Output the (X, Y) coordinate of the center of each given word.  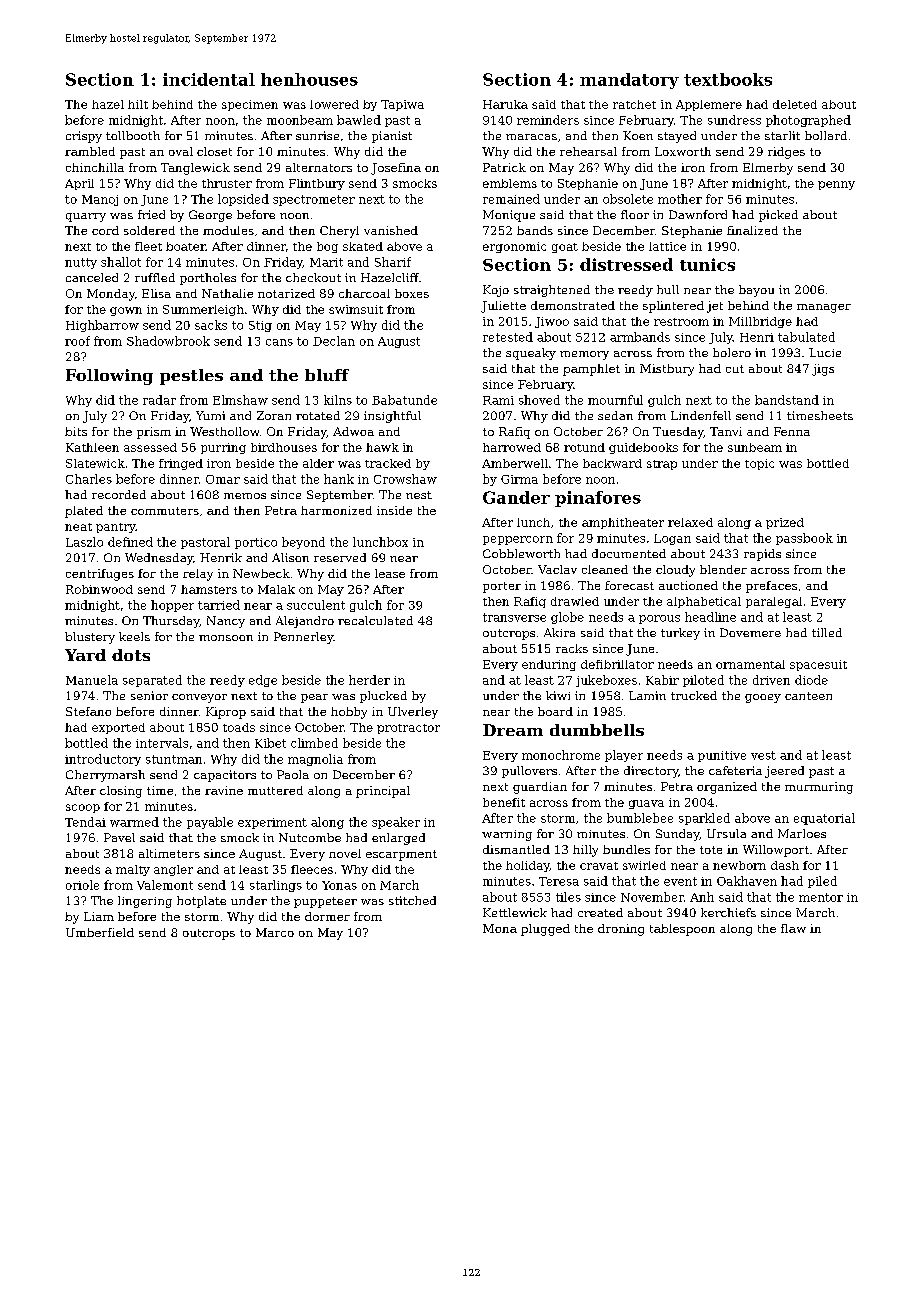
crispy (84, 137)
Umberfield (100, 932)
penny (836, 185)
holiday (528, 866)
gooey (763, 698)
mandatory (629, 81)
